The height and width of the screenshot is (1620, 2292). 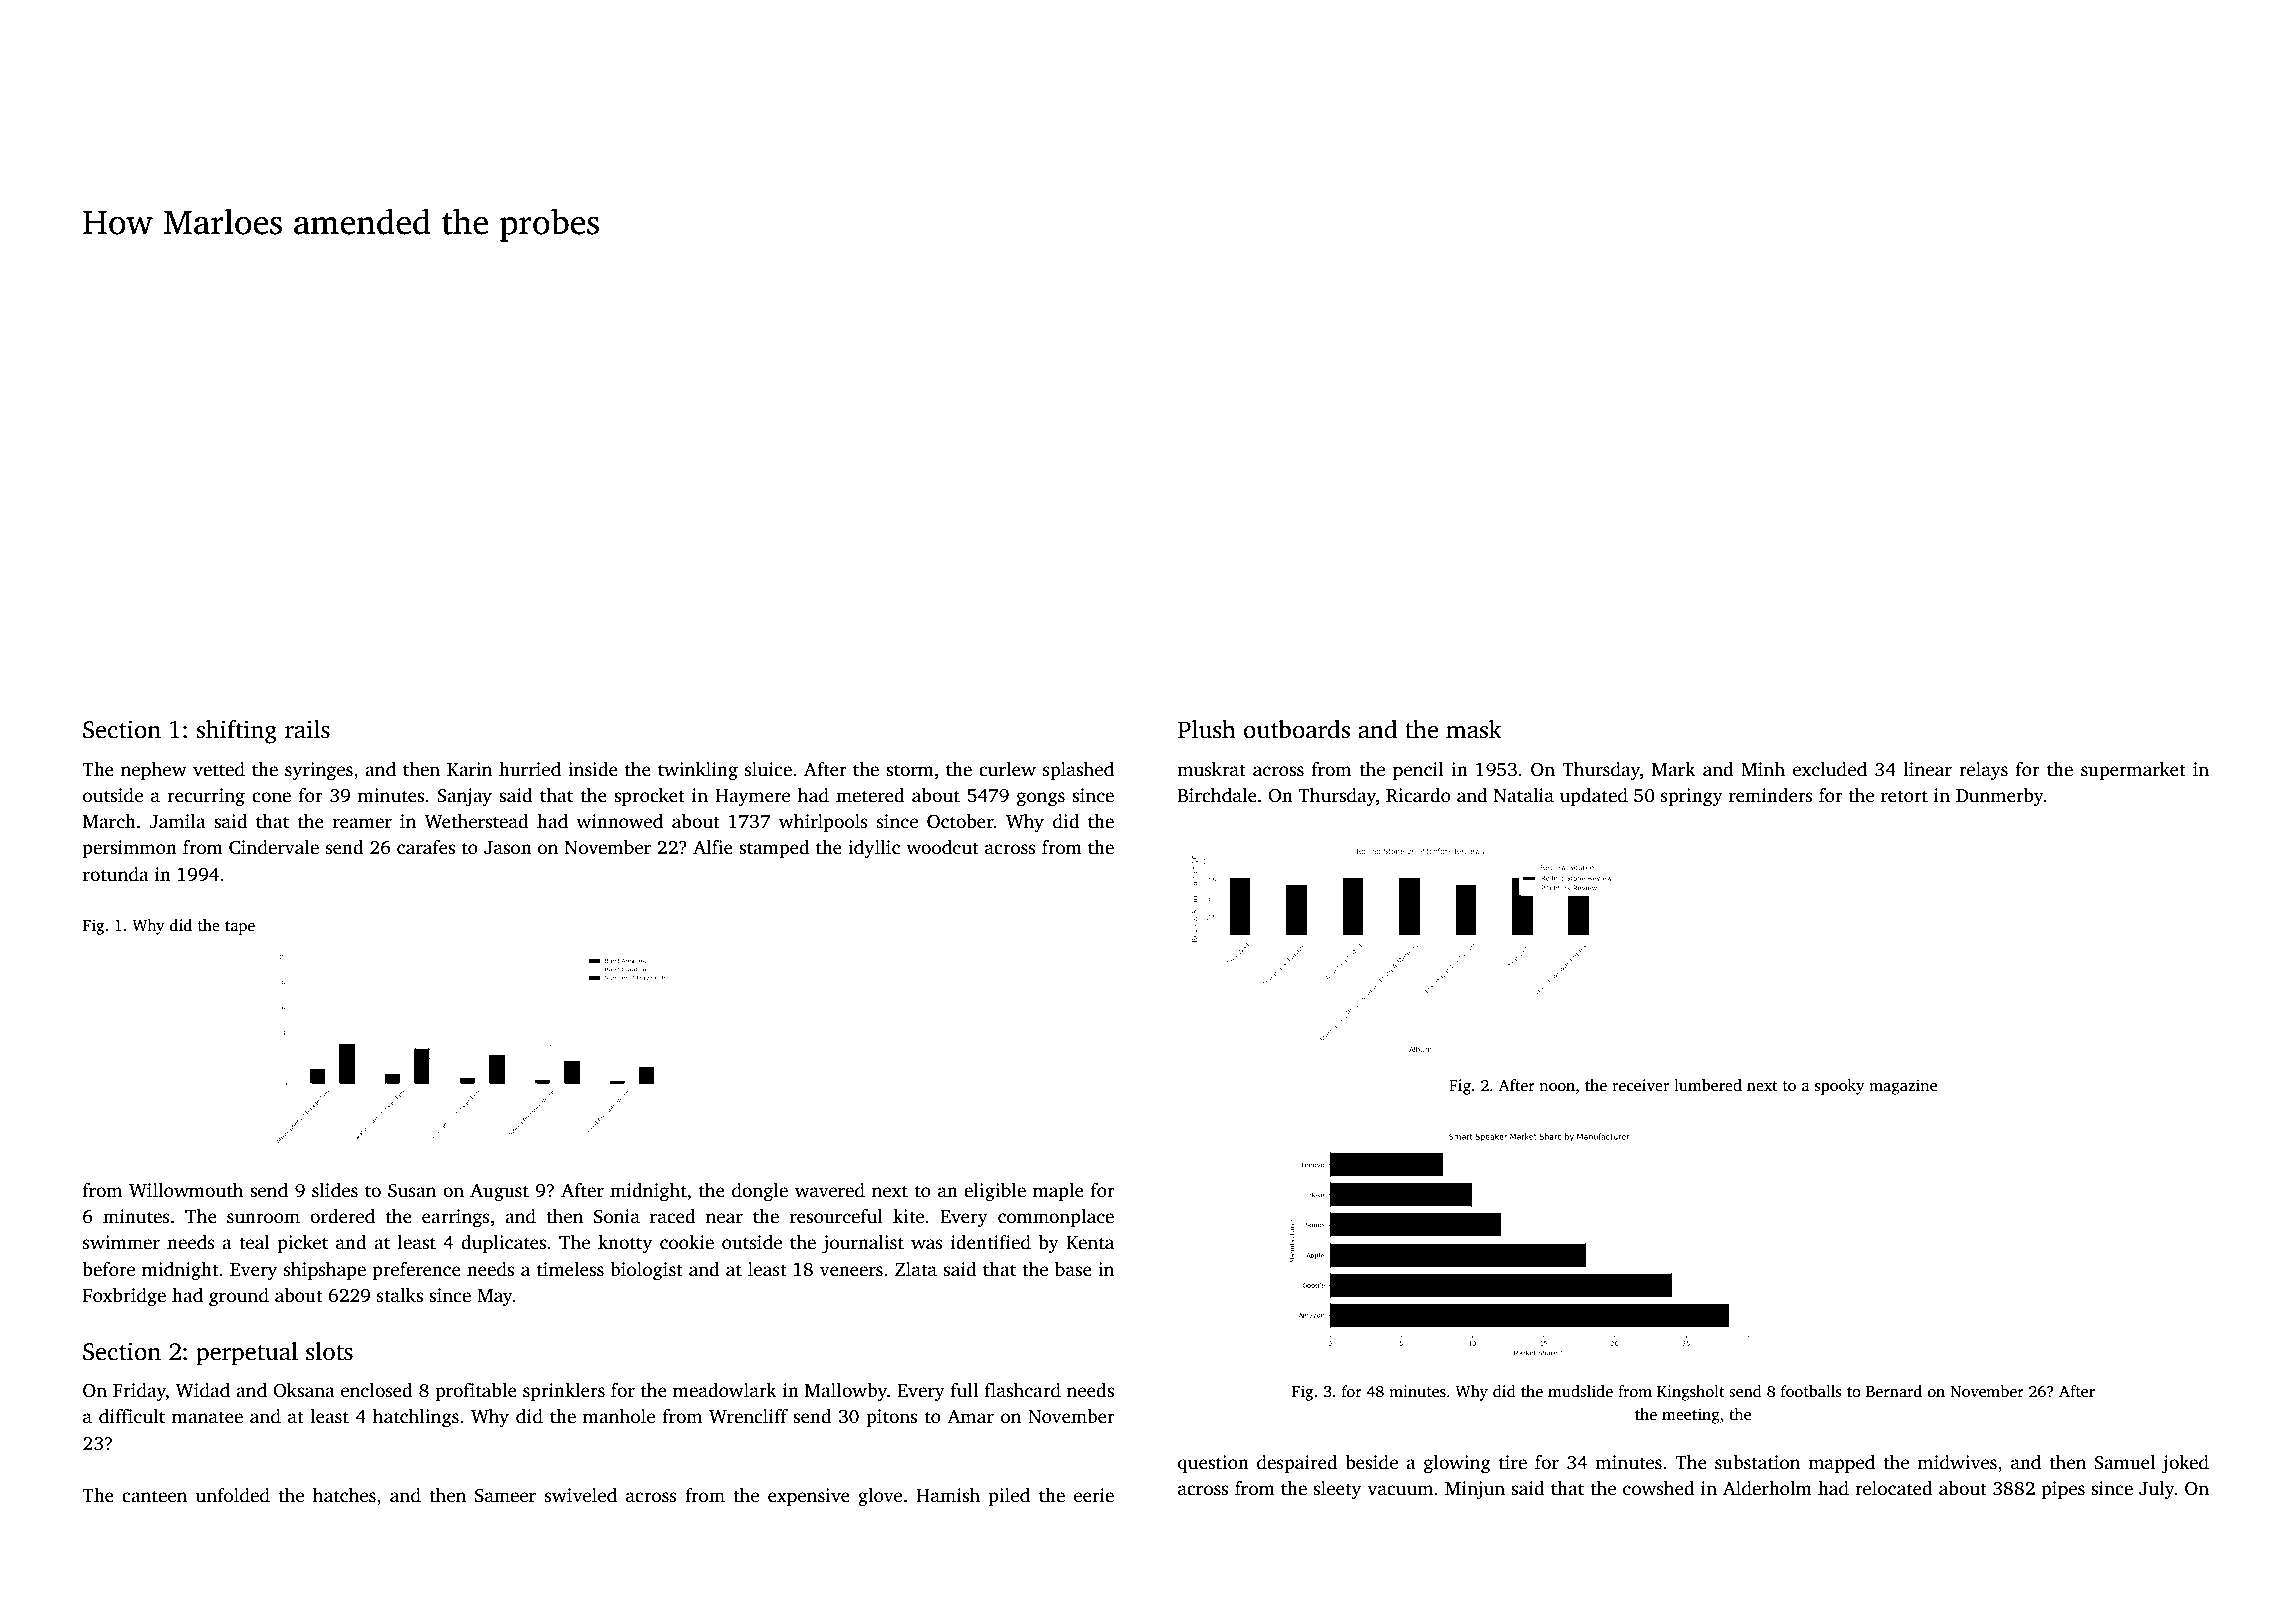 I want to click on profitable, so click(x=476, y=1392).
